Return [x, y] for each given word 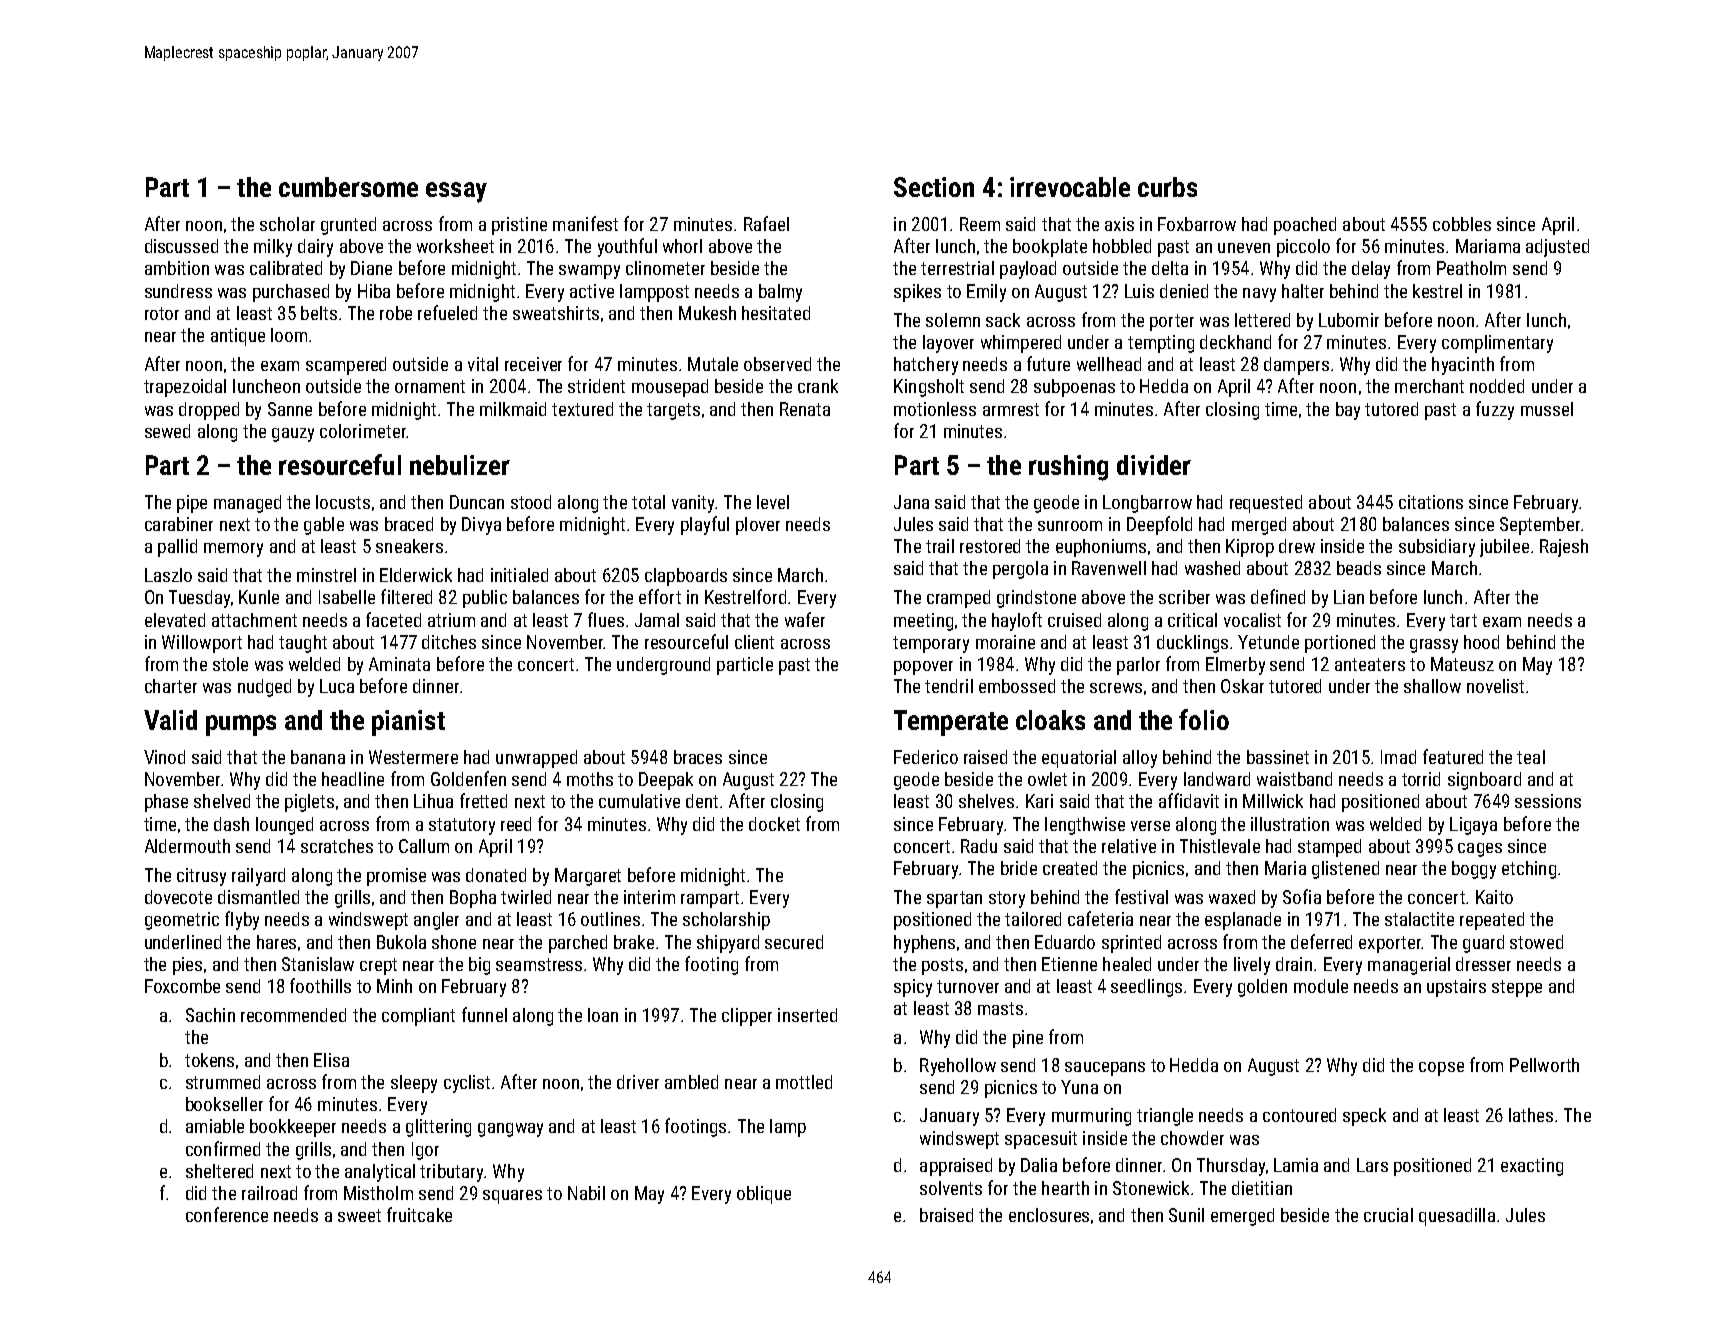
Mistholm [378, 1193]
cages [1480, 850]
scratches [337, 846]
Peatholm [1471, 268]
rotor [162, 313]
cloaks [1050, 720]
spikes [917, 293]
